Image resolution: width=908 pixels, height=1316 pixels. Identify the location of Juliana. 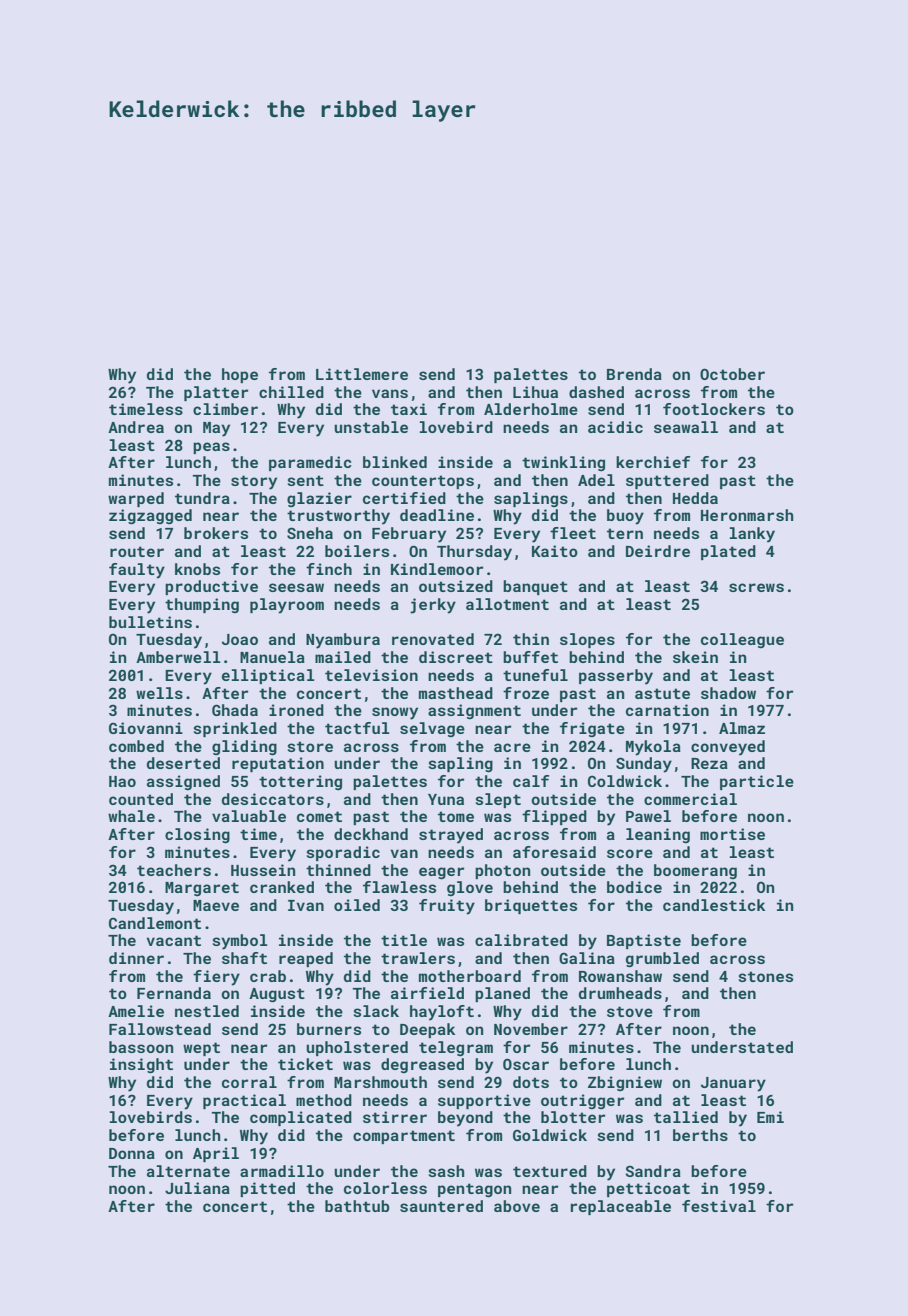
(197, 1188).
